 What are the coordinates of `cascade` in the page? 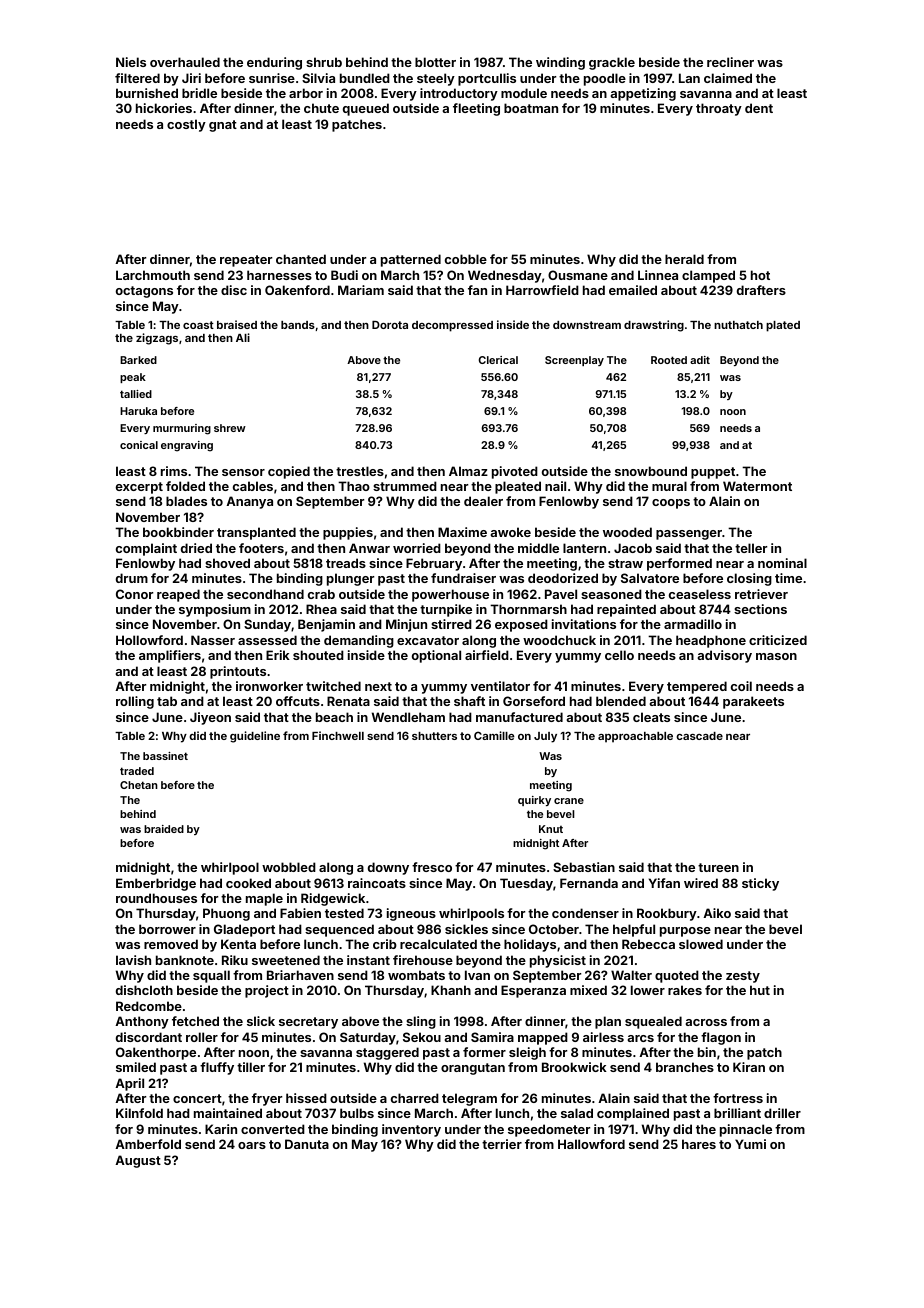 It's located at (699, 736).
